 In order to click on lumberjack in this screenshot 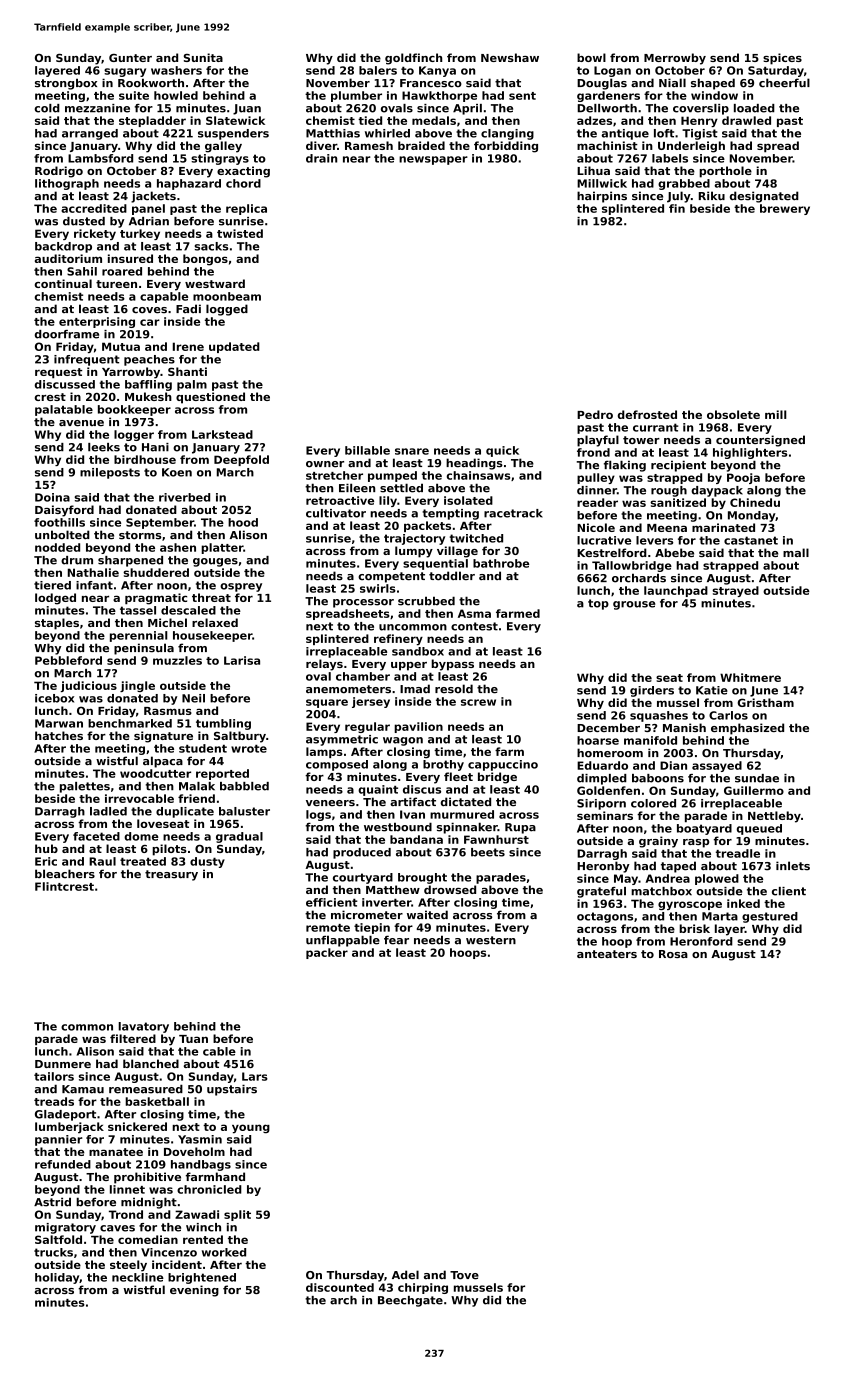, I will do `click(69, 1127)`.
